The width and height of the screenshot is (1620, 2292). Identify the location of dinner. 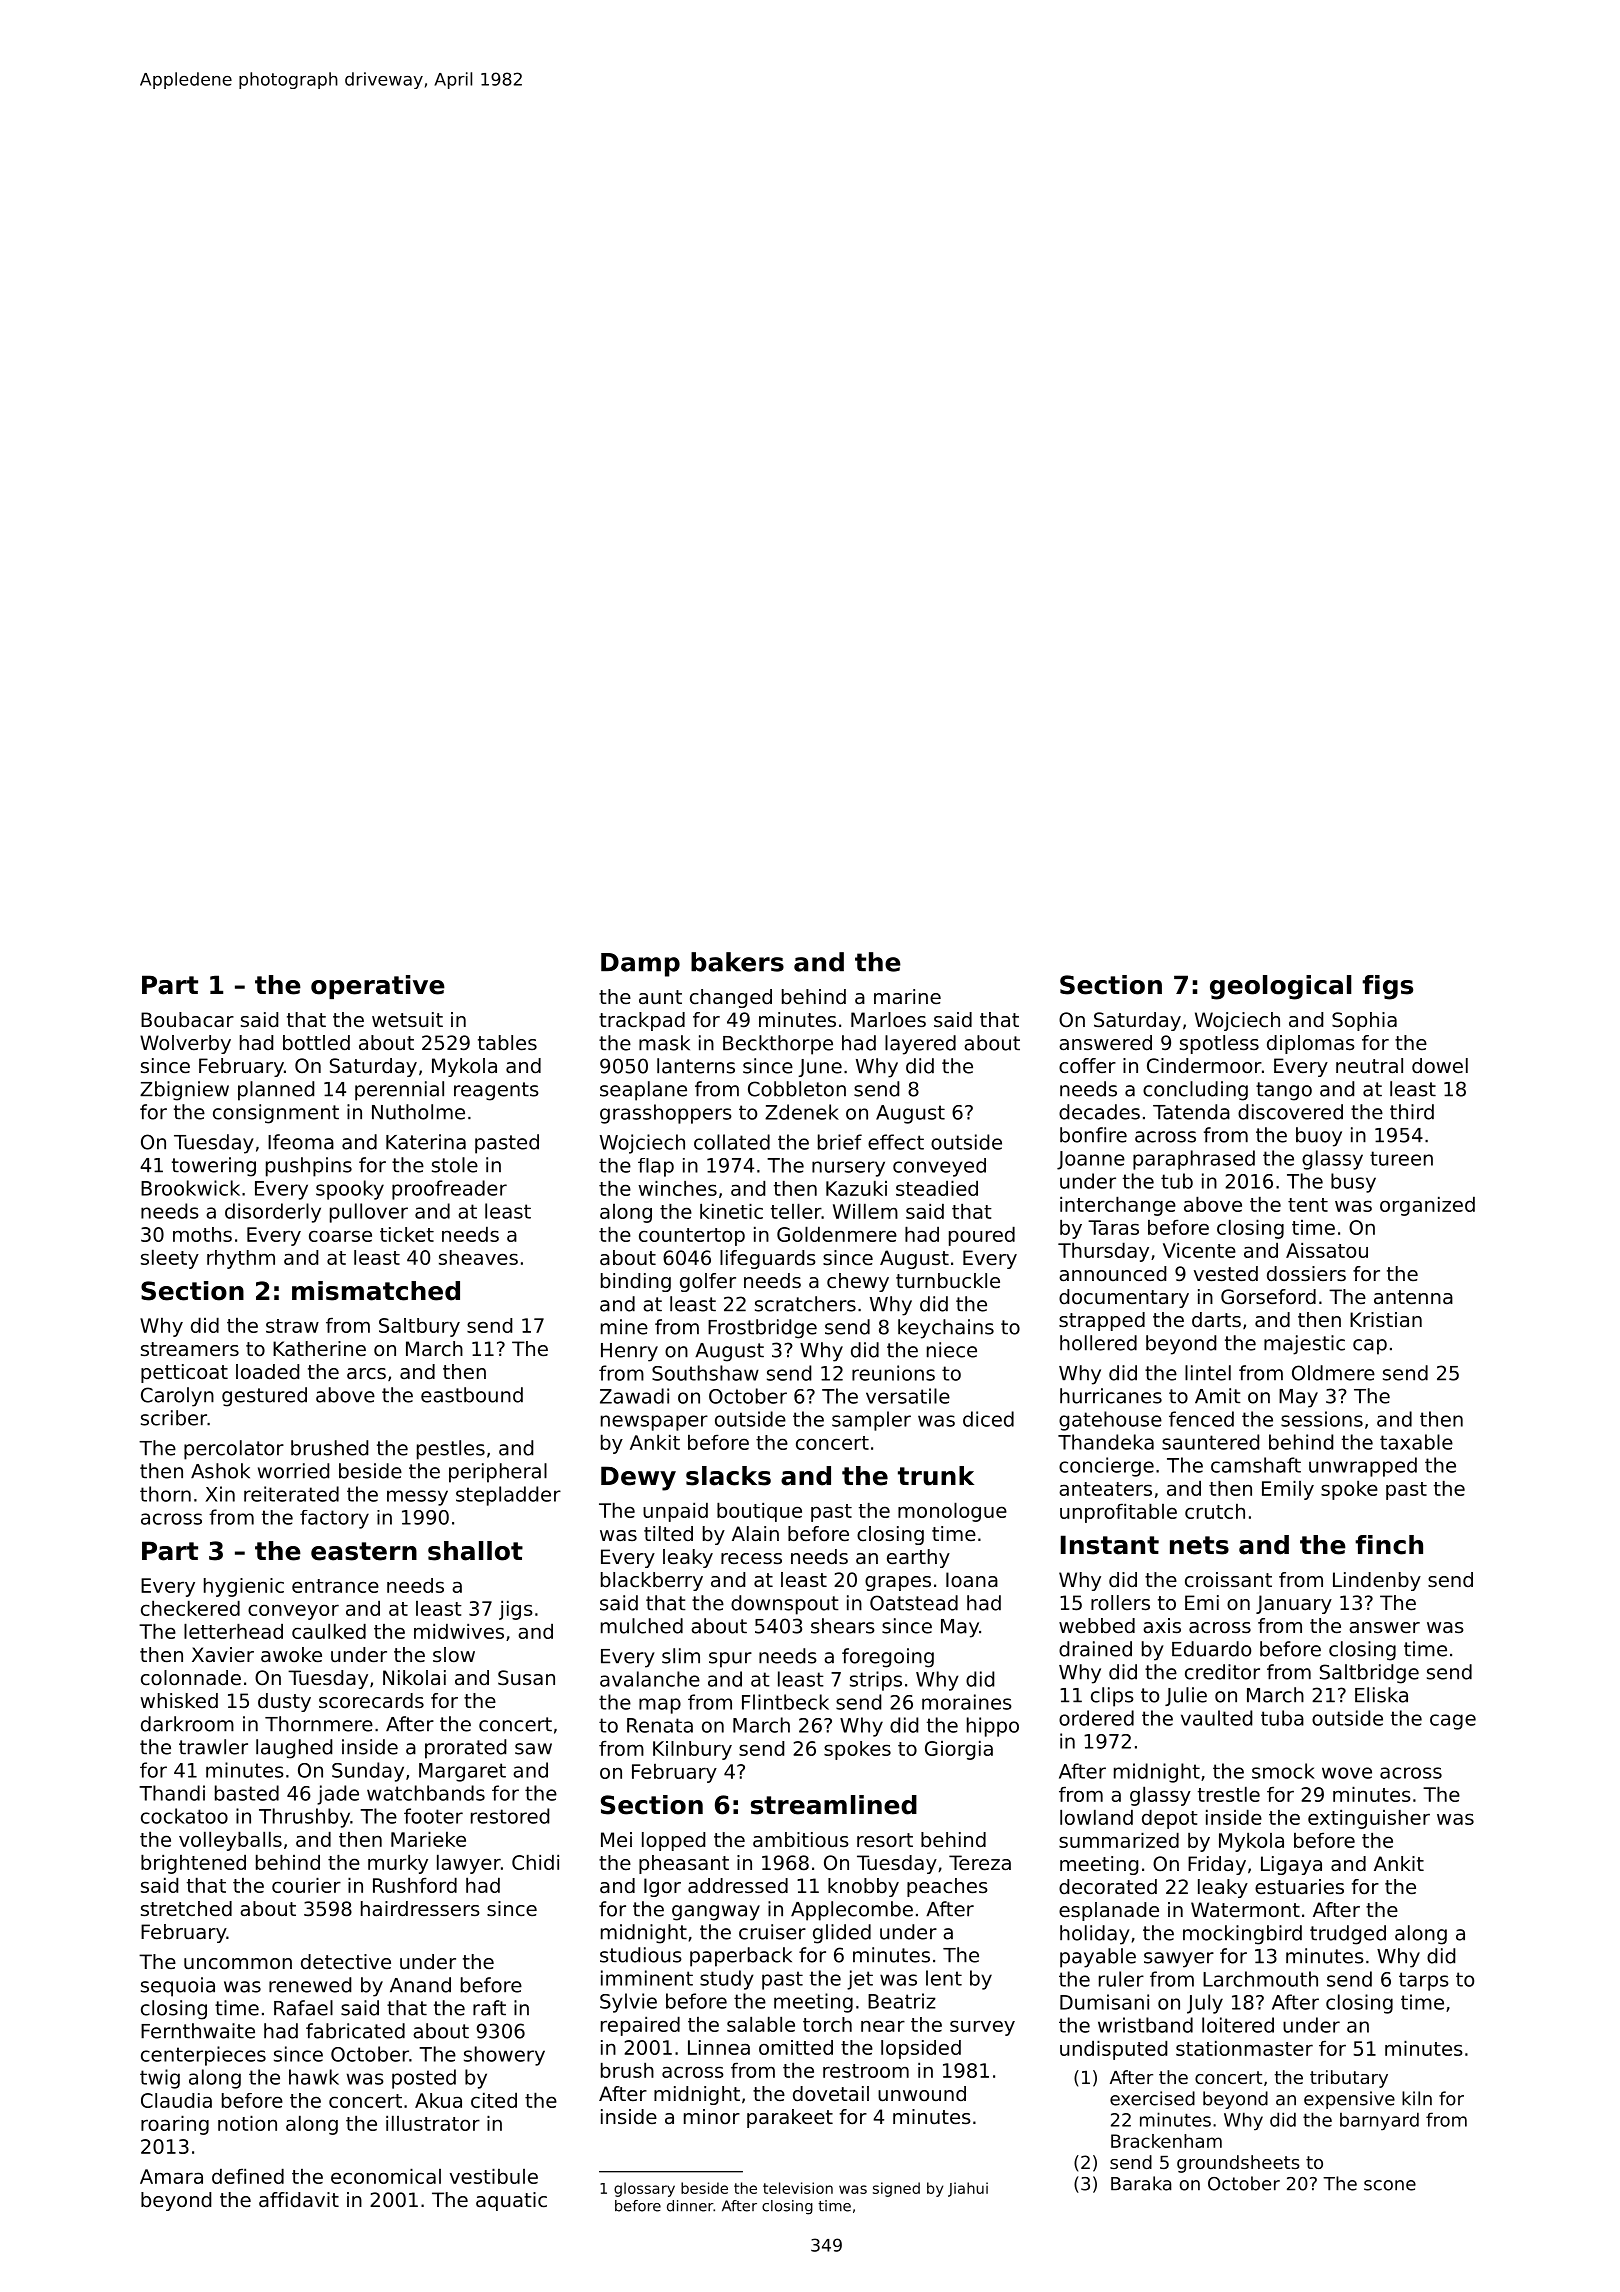
(690, 2206).
